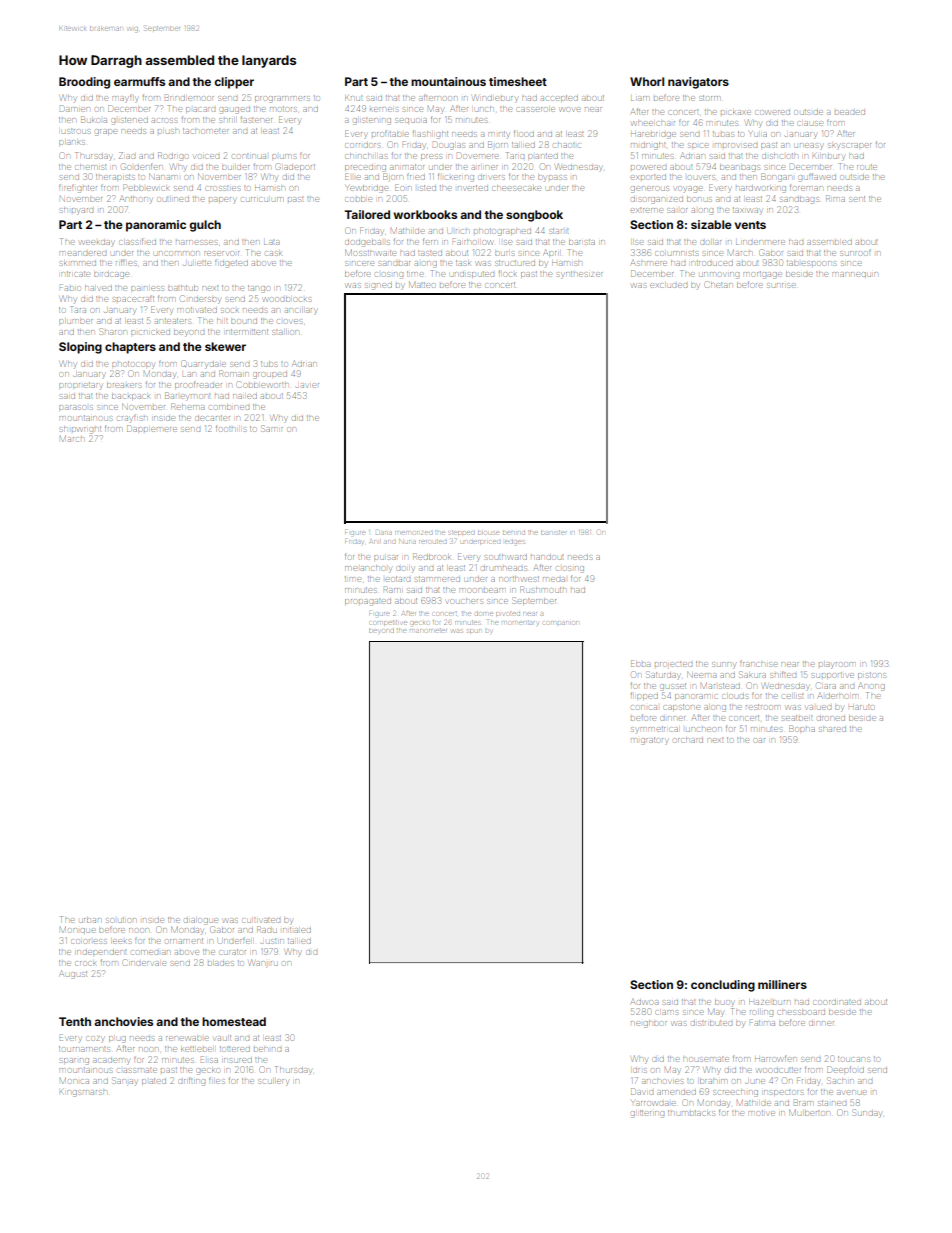 The height and width of the image is (1233, 952). I want to click on drifting, so click(192, 1082).
